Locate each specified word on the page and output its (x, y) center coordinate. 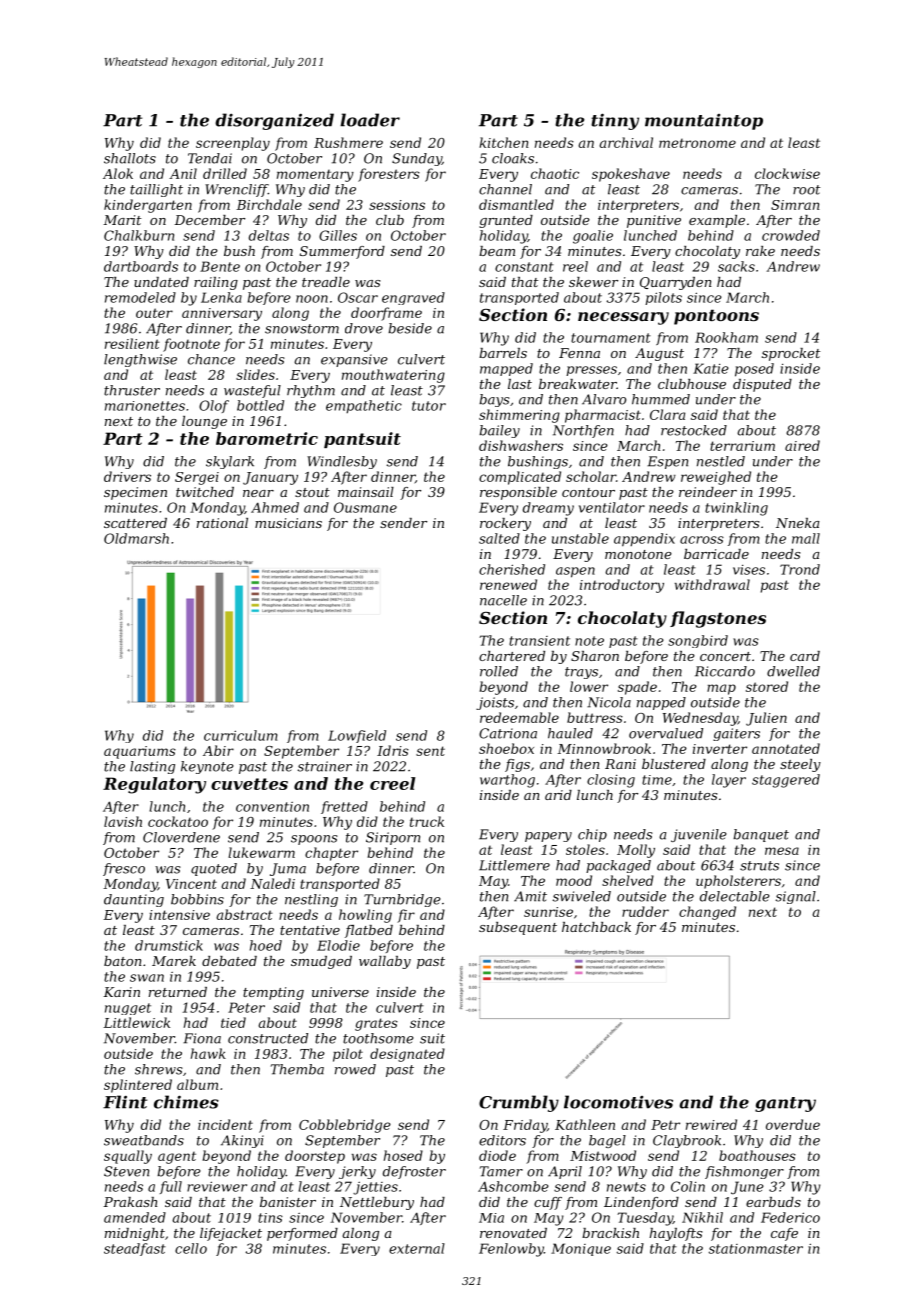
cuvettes (249, 784)
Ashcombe (513, 1186)
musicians (288, 523)
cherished (512, 569)
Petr (665, 1125)
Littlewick (136, 1022)
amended (135, 1217)
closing (611, 781)
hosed (403, 1155)
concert (725, 656)
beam (497, 251)
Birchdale (269, 204)
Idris (393, 750)
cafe (784, 1234)
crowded (791, 235)
